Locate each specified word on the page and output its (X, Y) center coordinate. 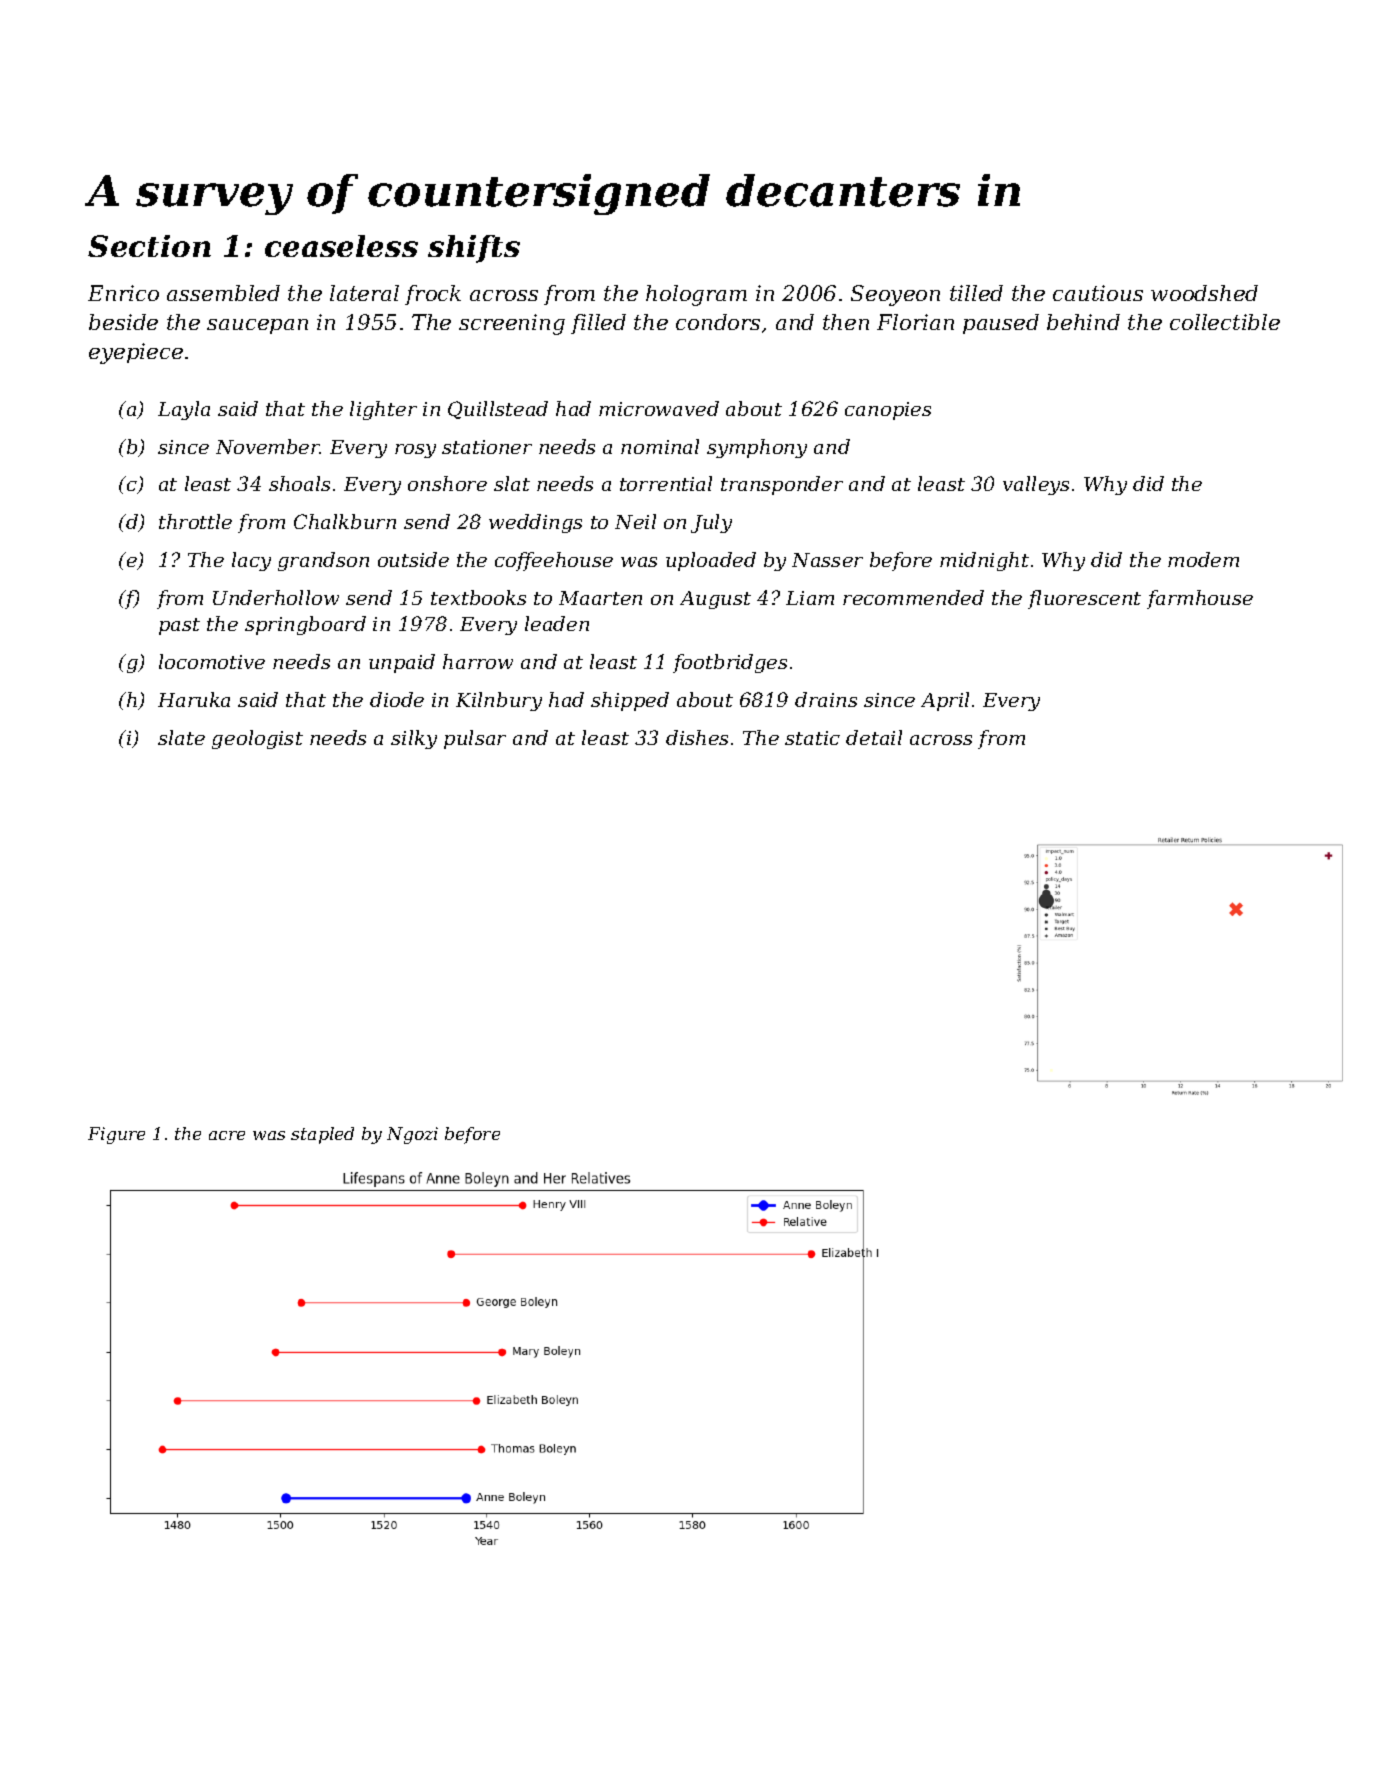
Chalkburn (345, 521)
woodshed (1204, 293)
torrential (666, 483)
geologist (257, 739)
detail (874, 737)
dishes (697, 737)
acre (227, 1135)
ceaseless (341, 246)
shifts (474, 249)
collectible (1225, 322)
